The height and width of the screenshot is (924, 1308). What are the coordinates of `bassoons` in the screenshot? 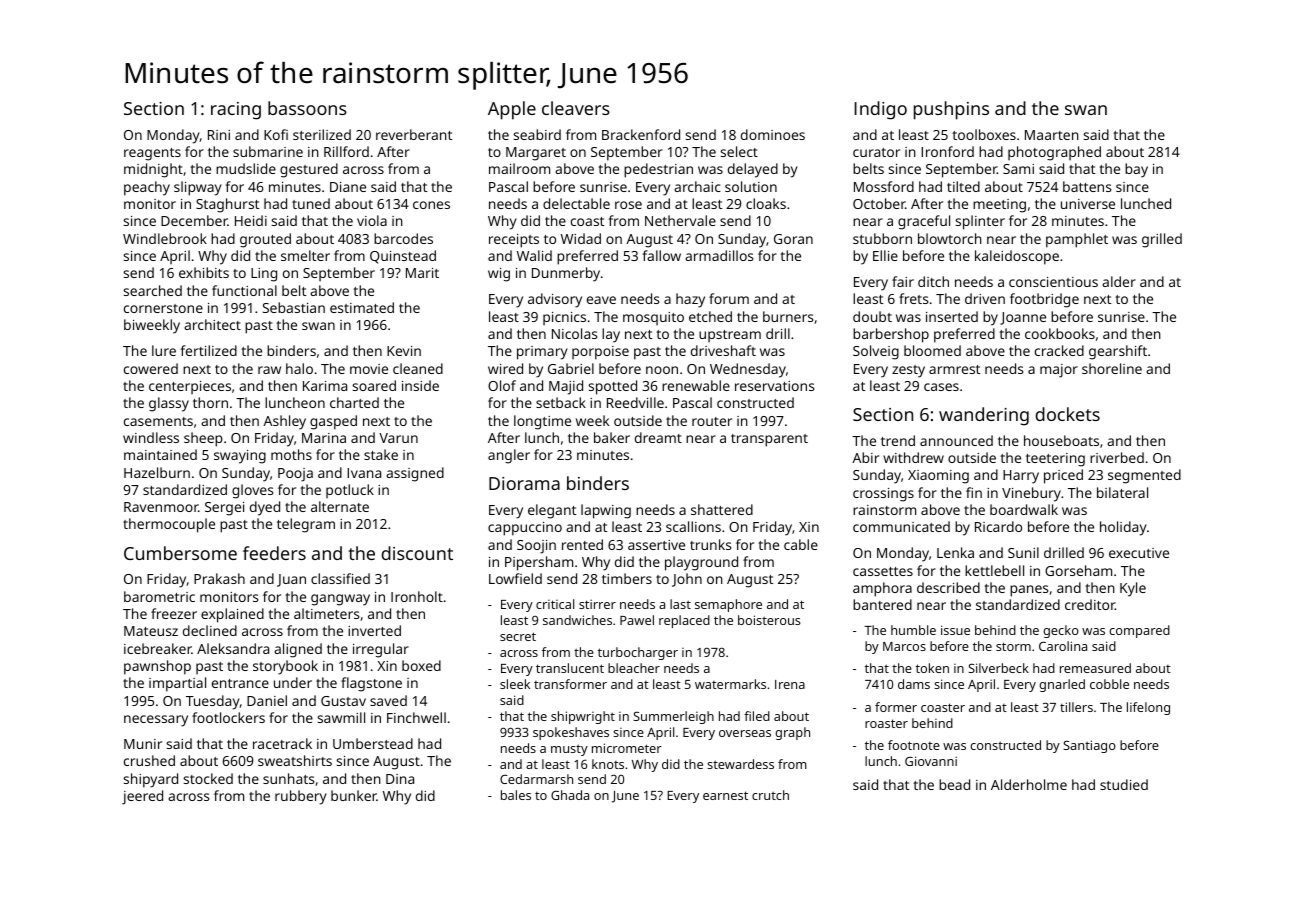 It's located at (307, 108).
